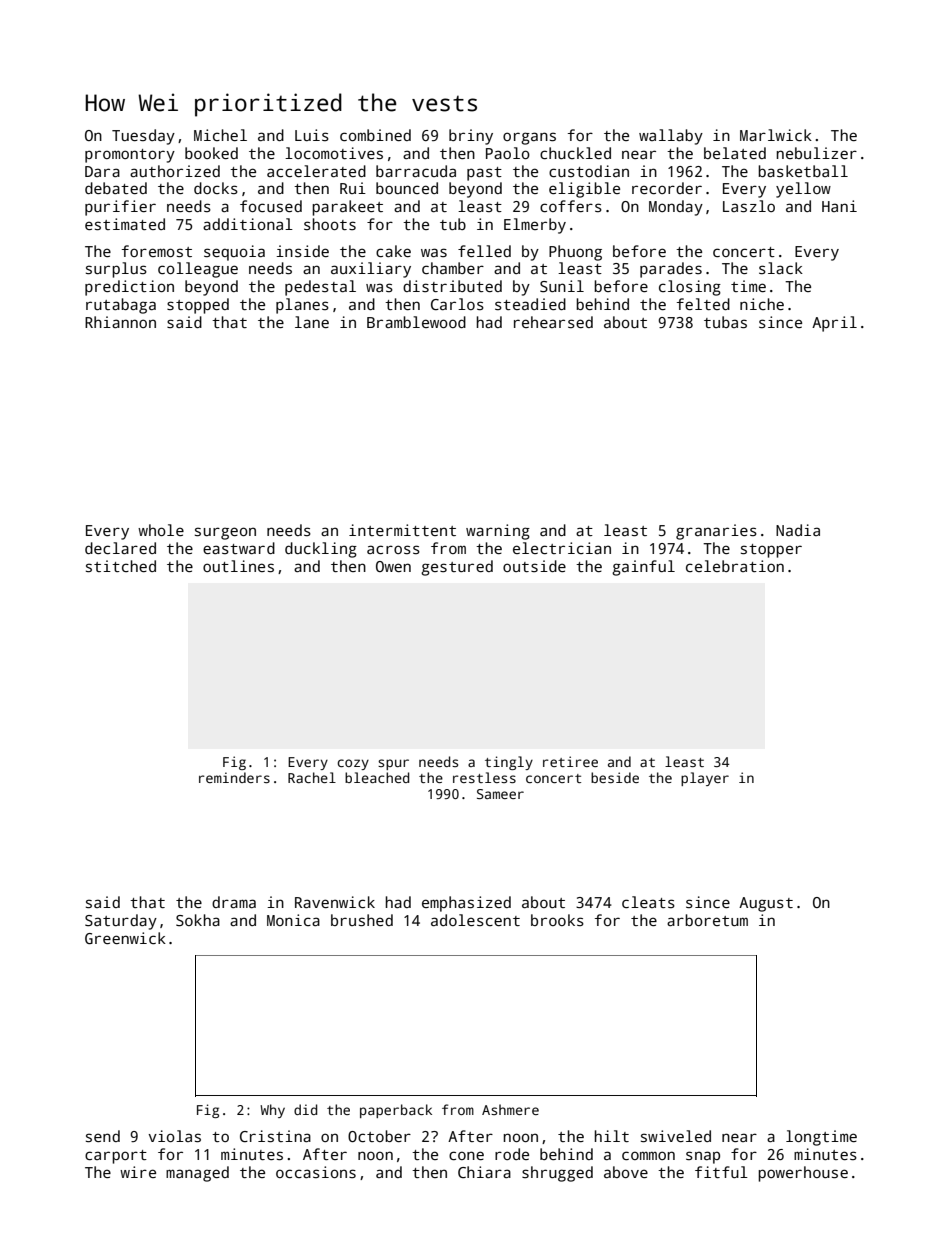  I want to click on stopped, so click(198, 306).
